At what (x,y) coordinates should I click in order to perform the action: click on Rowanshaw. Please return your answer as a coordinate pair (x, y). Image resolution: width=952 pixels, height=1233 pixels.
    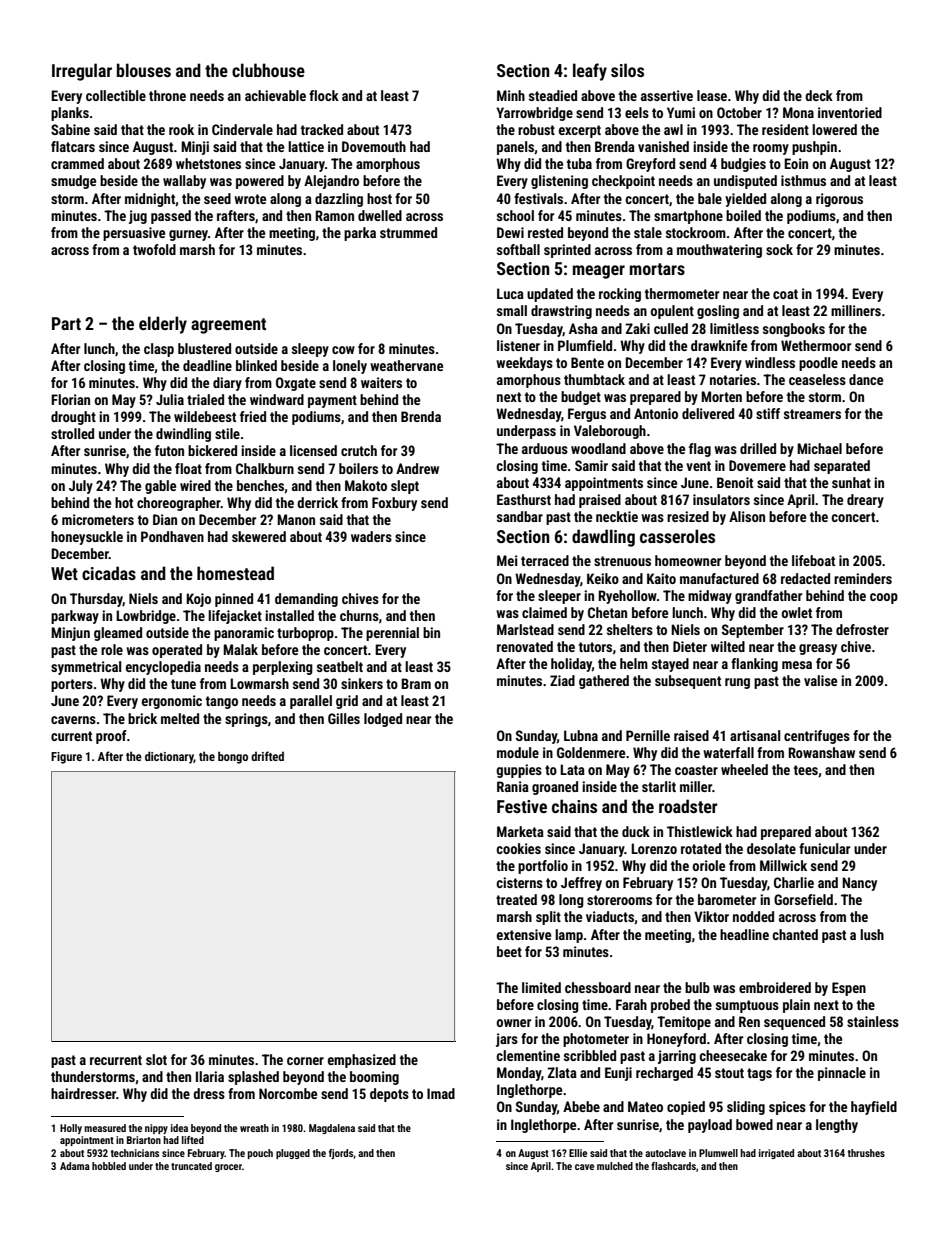
    Looking at the image, I should click on (821, 752).
